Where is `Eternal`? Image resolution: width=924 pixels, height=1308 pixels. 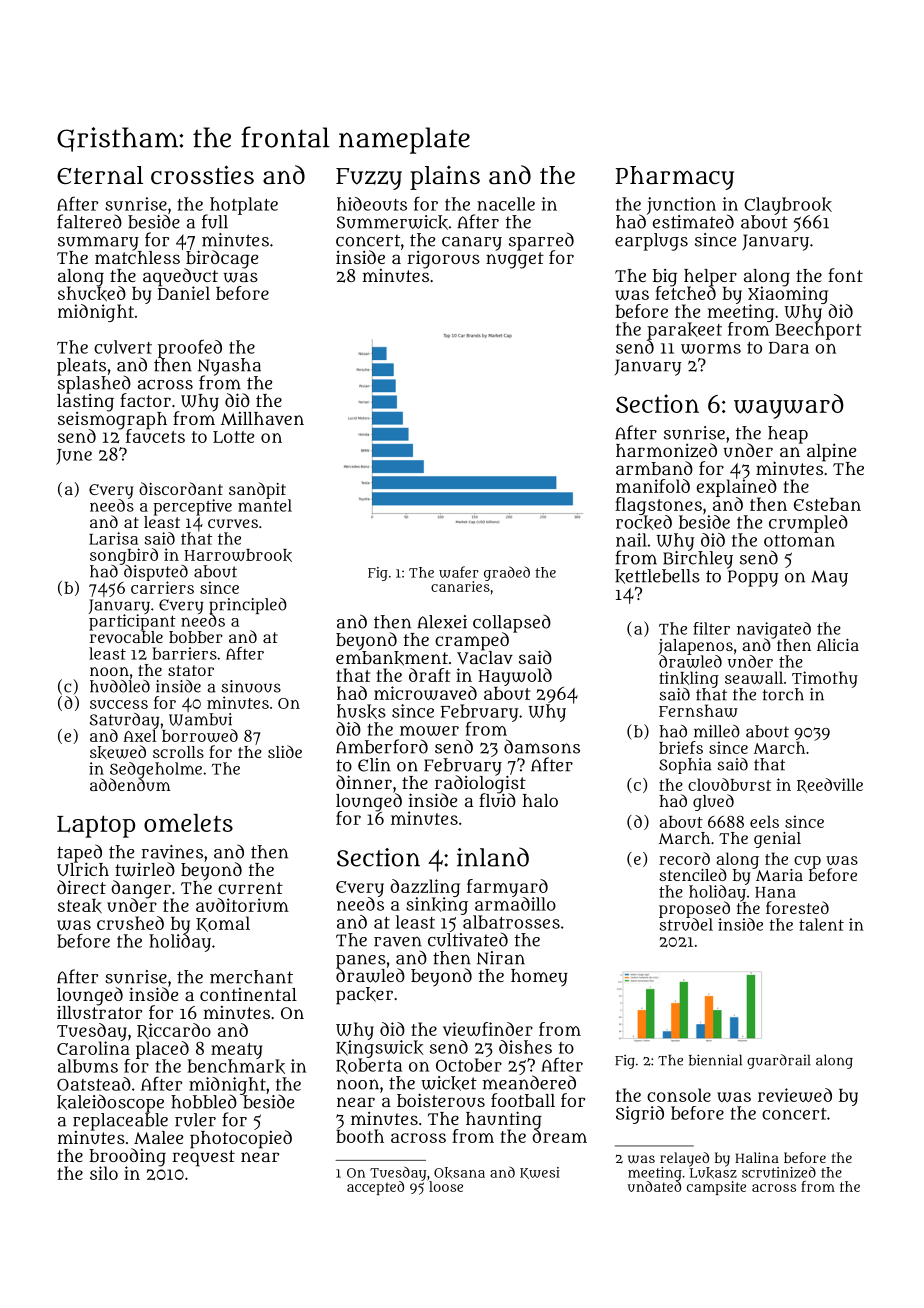 Eternal is located at coordinates (100, 175).
